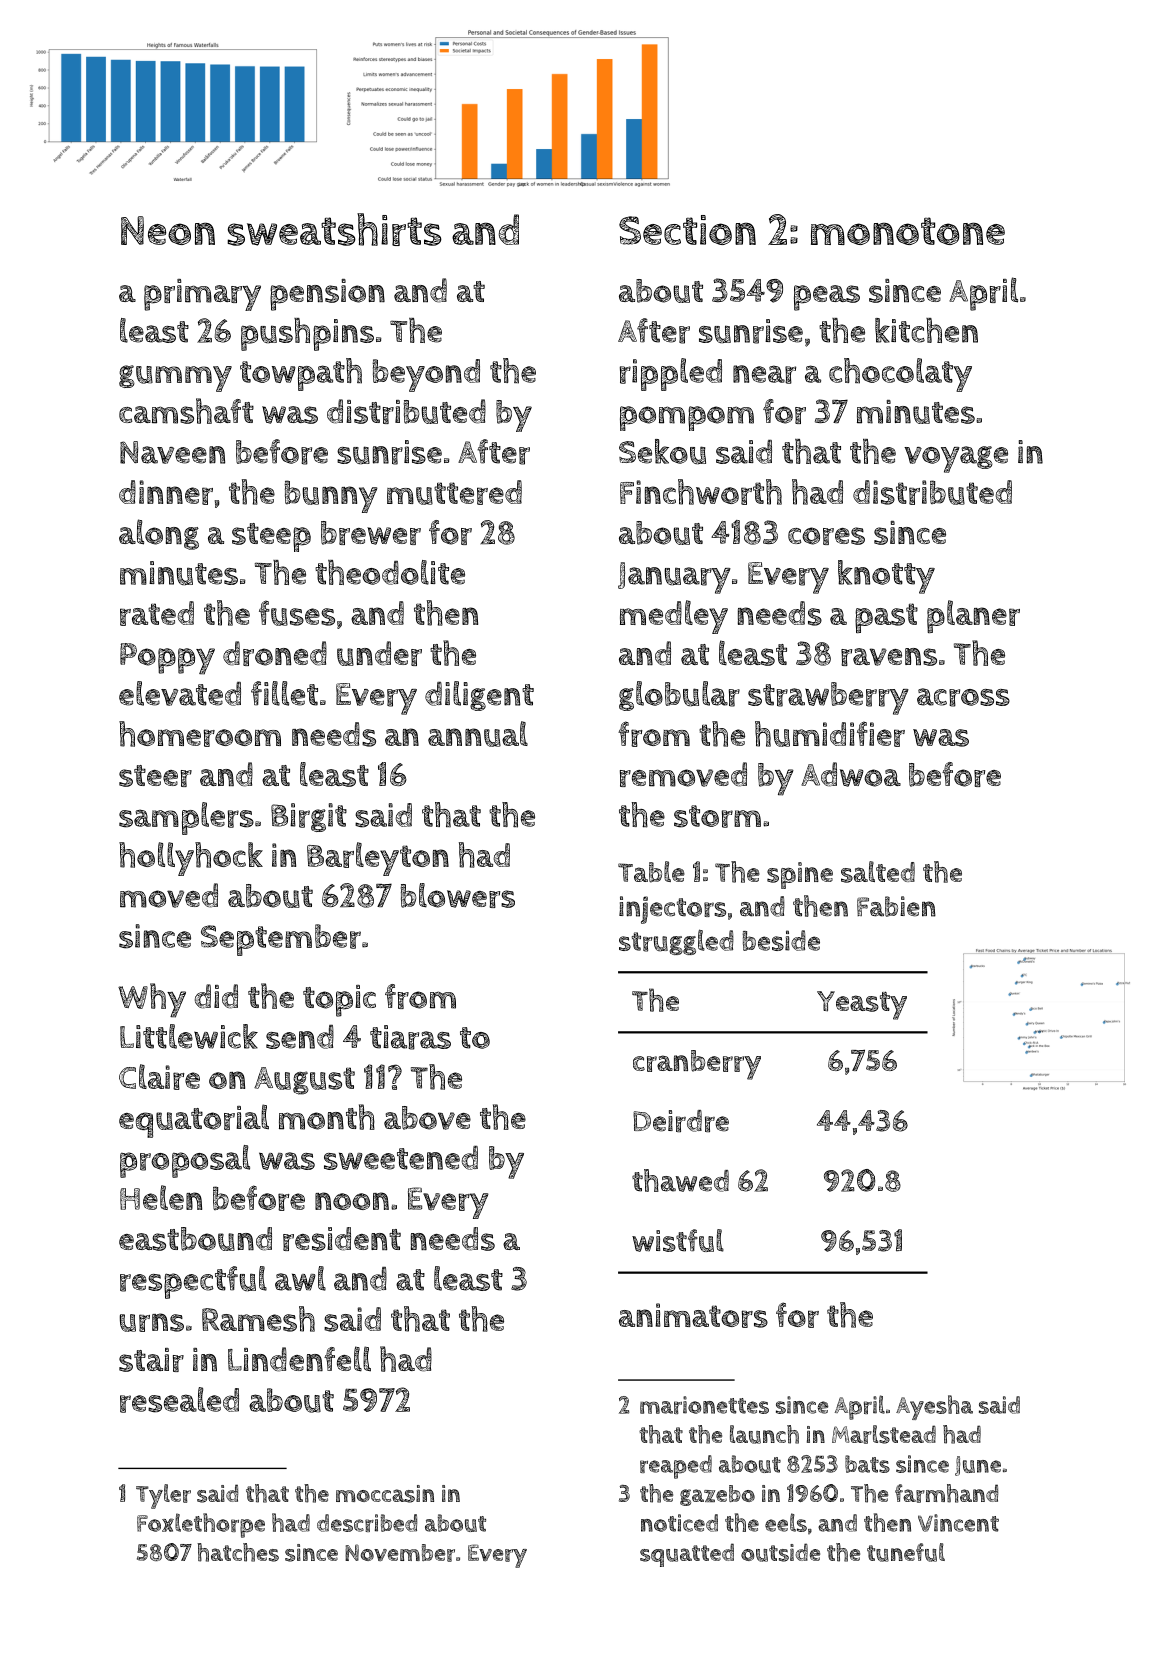  What do you see at coordinates (697, 1065) in the page?
I see `cranberry` at bounding box center [697, 1065].
